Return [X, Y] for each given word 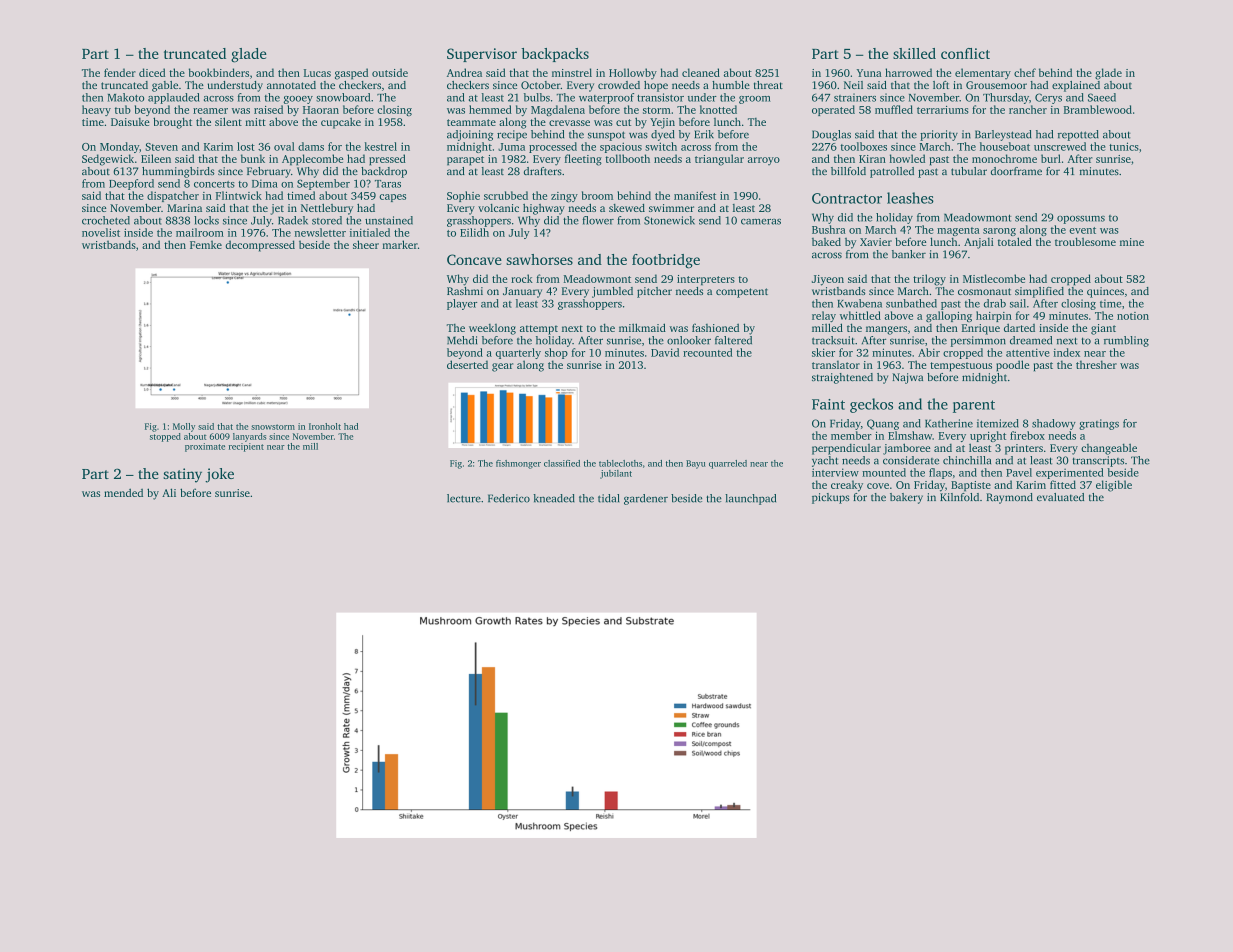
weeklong [492, 329]
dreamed [1031, 340]
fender [120, 72]
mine [1132, 242]
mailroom [200, 232]
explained [1076, 86]
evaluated [1060, 497]
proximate [205, 447]
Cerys [1048, 98]
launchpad [750, 499]
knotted [718, 109]
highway [544, 209]
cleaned [701, 72]
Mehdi [462, 340]
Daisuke [130, 122]
